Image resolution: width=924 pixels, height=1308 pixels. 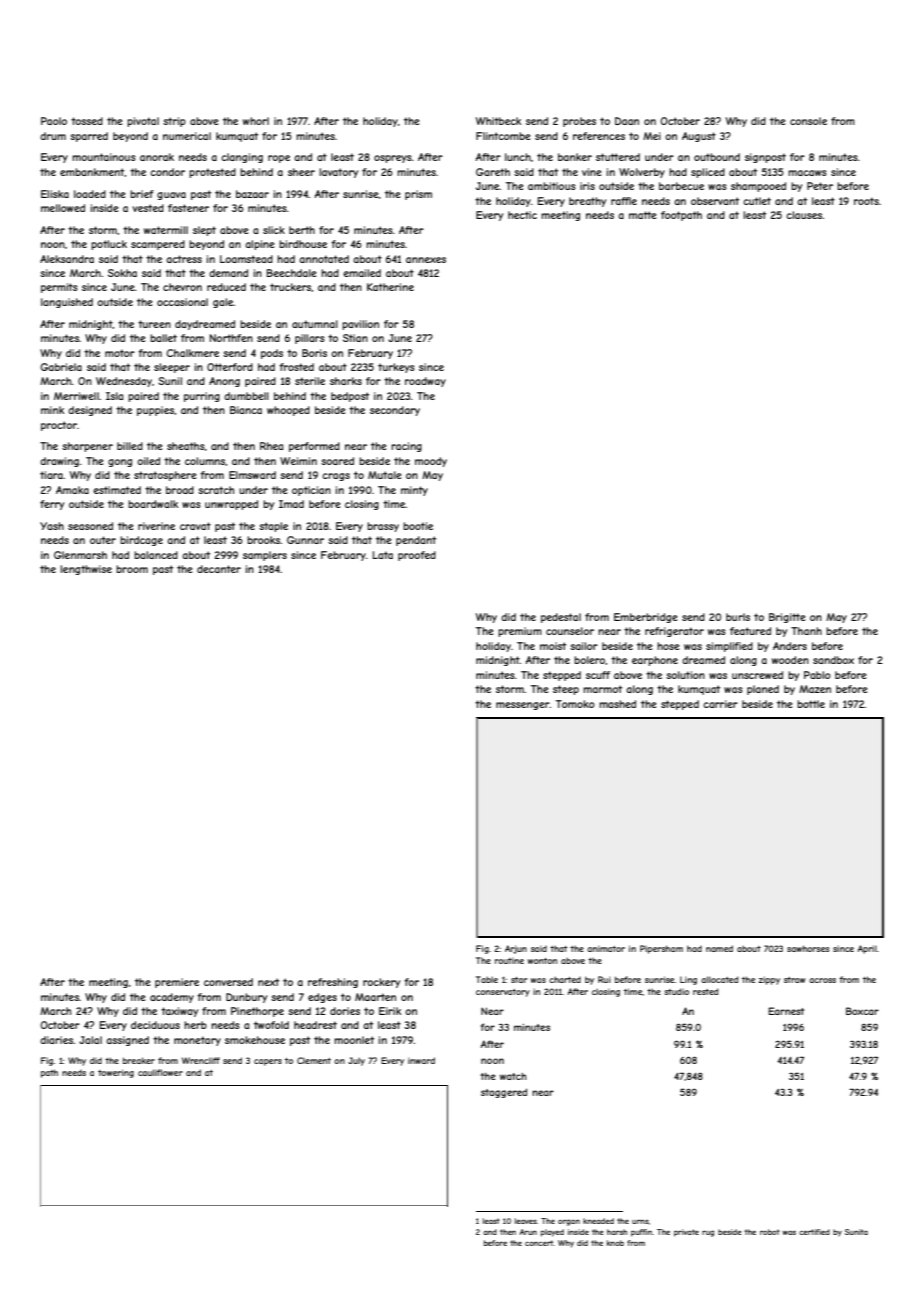 What do you see at coordinates (246, 410) in the screenshot?
I see `Bianca` at bounding box center [246, 410].
